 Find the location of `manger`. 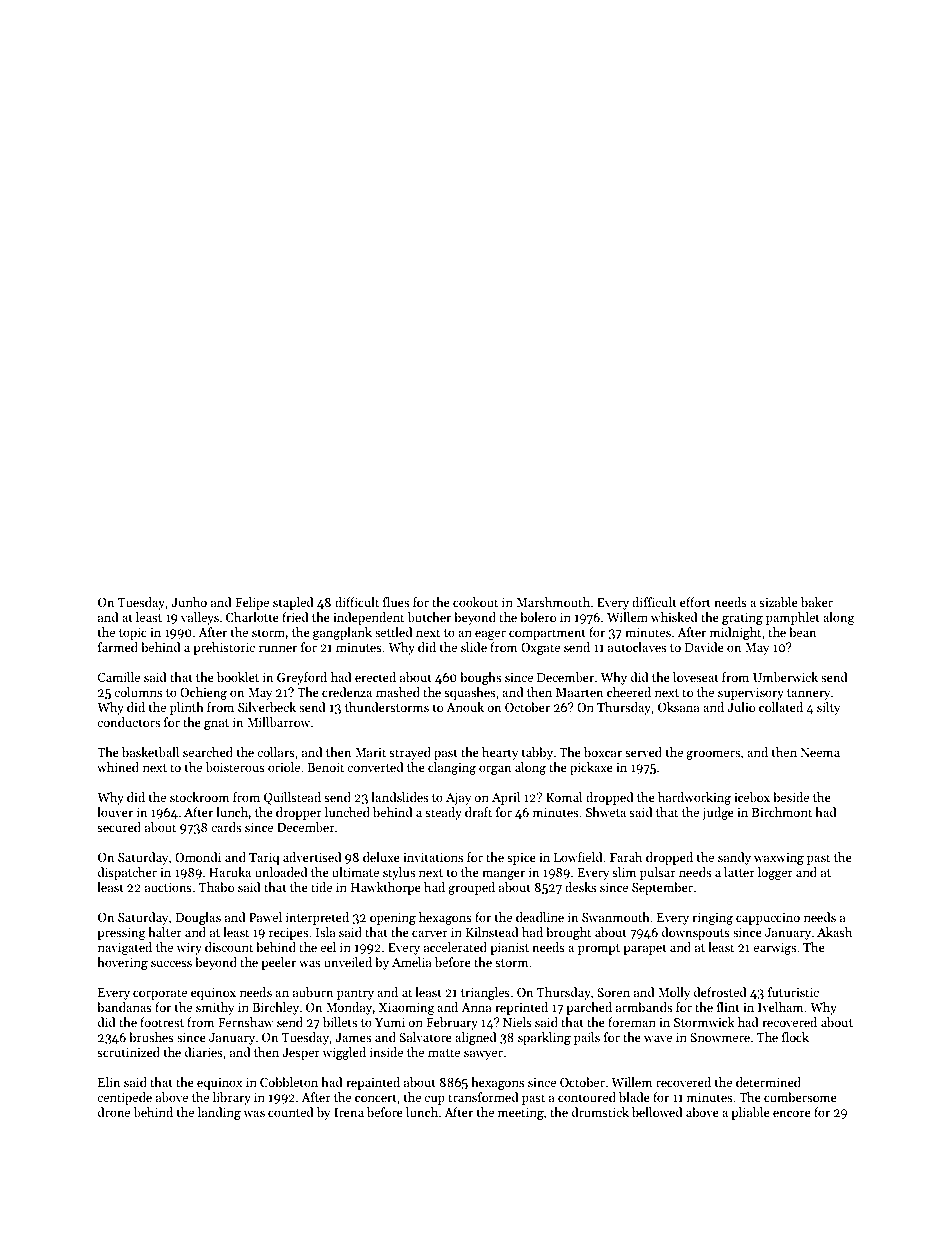

manger is located at coordinates (503, 875).
